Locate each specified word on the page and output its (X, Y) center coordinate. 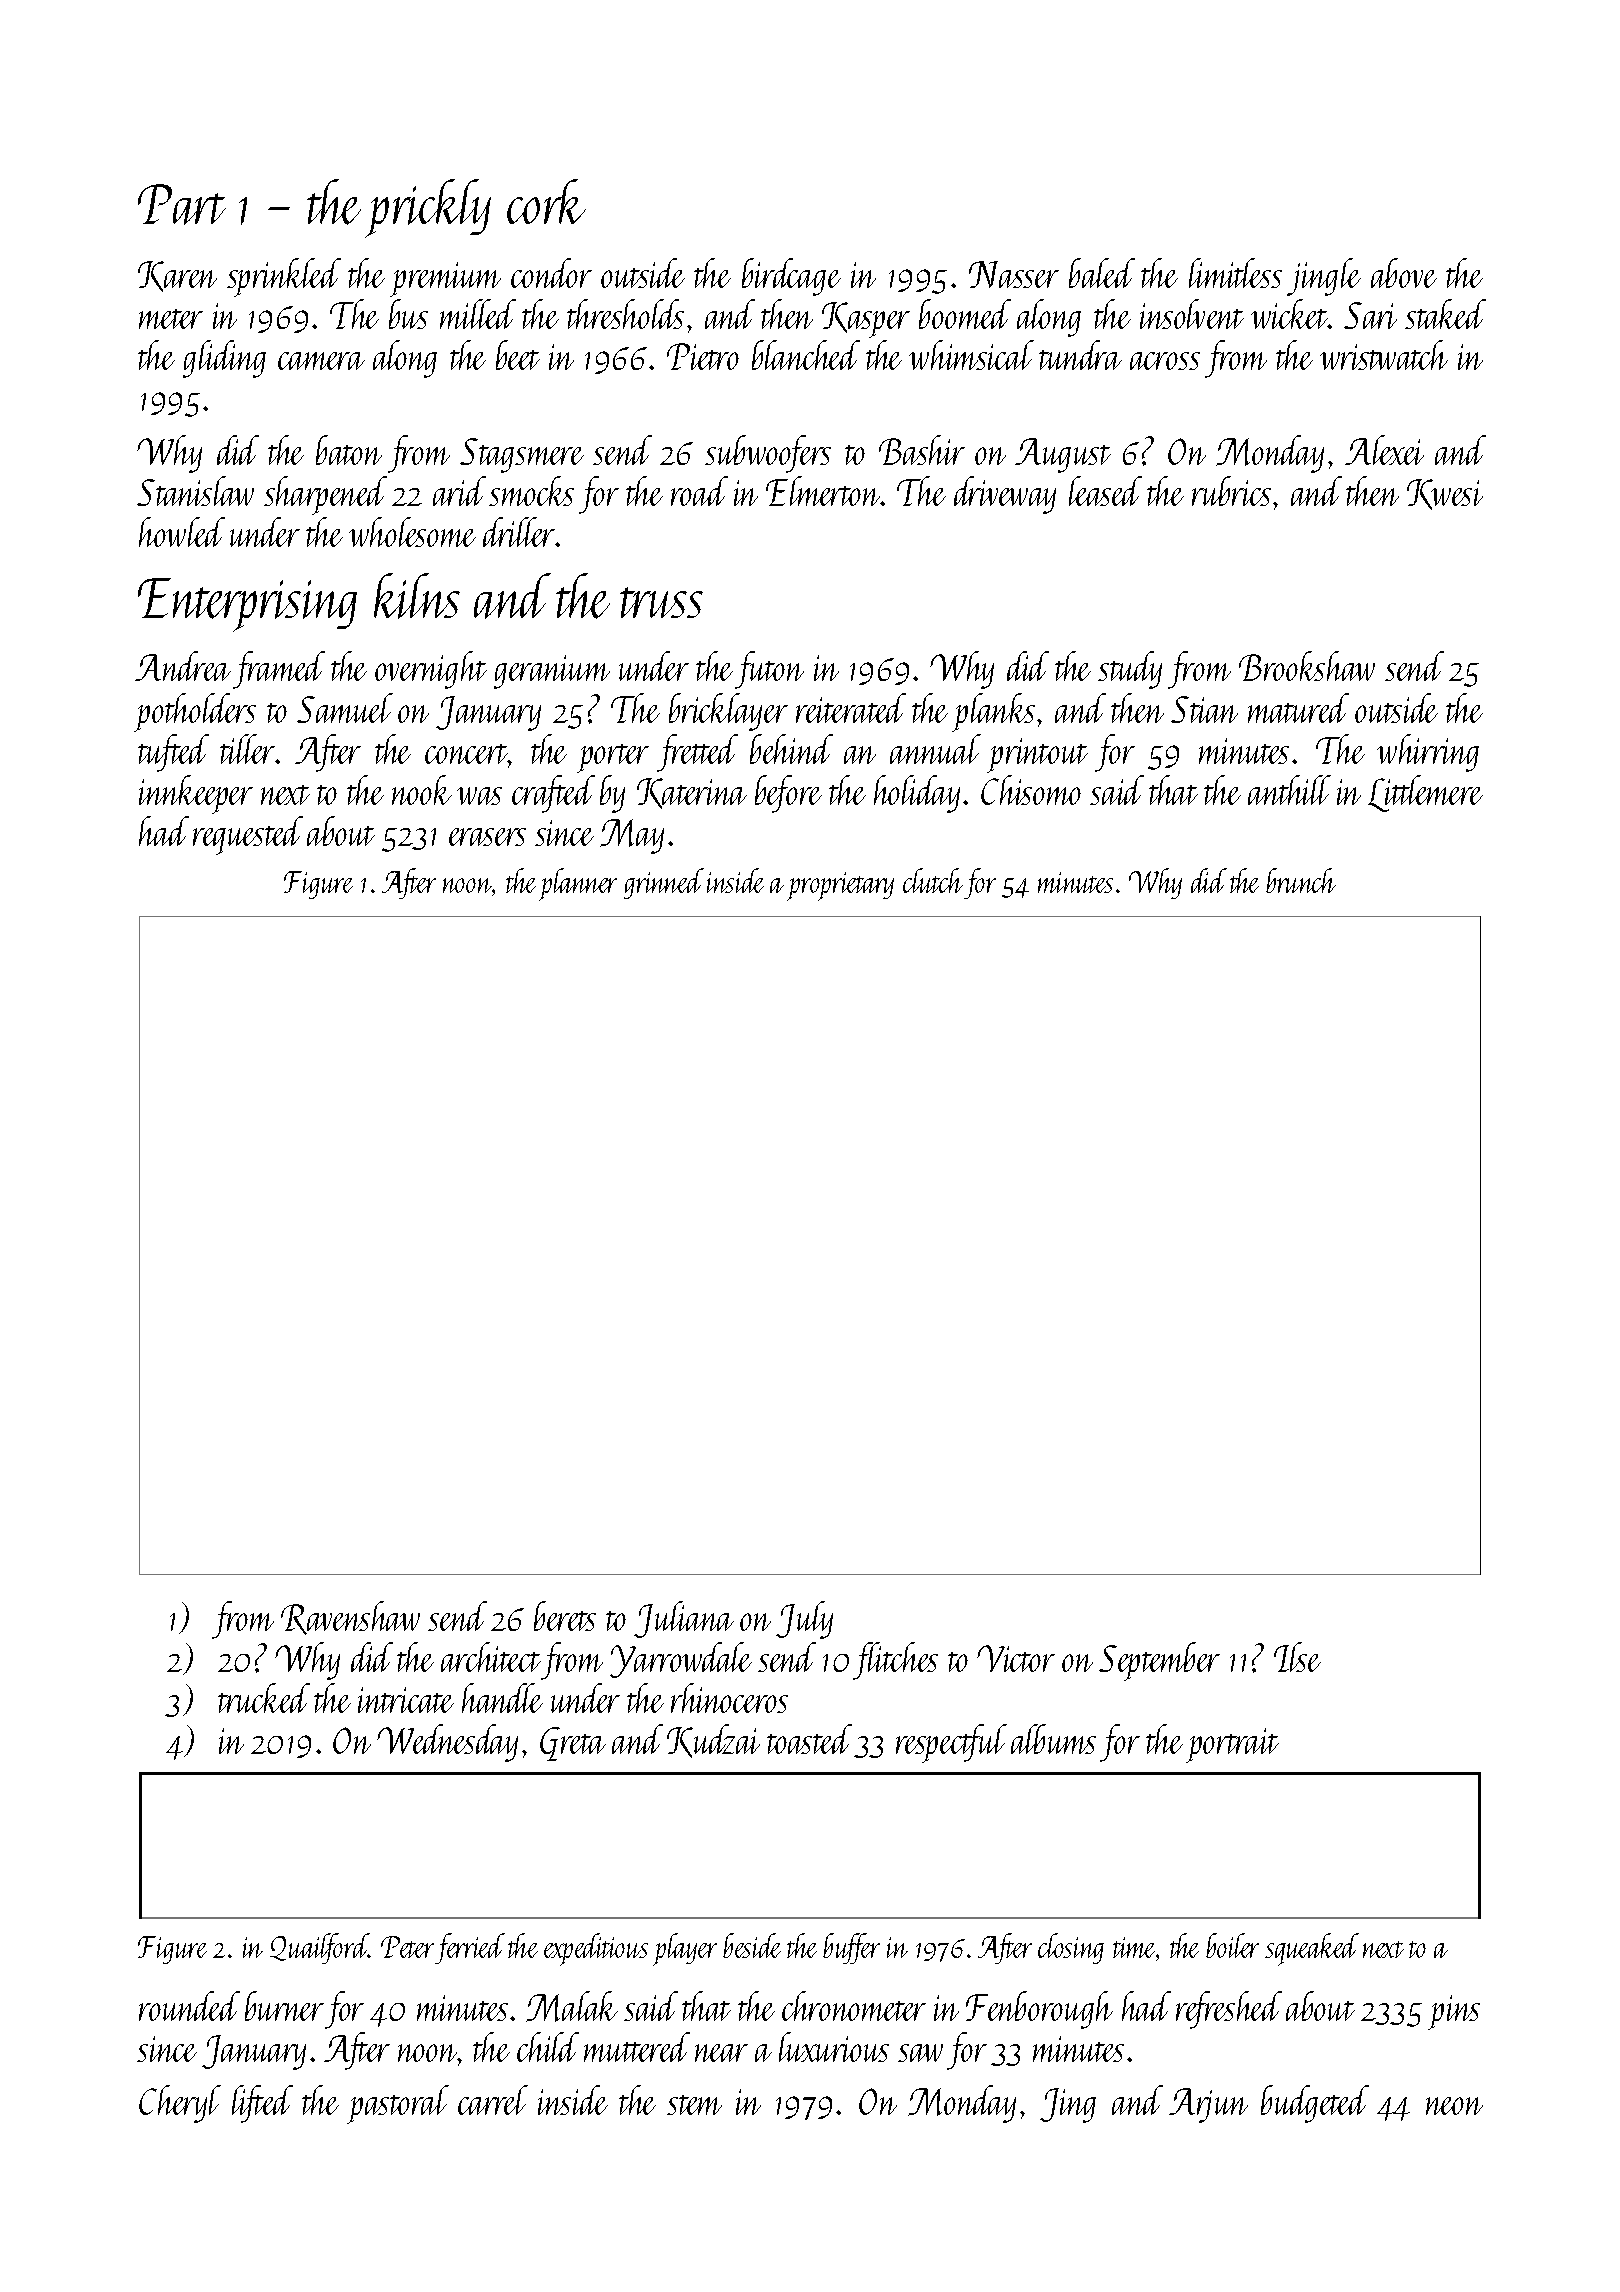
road (699, 491)
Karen (177, 276)
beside (752, 1945)
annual (935, 749)
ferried (470, 1948)
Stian (1204, 709)
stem (694, 2105)
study (1130, 670)
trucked (264, 1698)
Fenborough (1039, 2010)
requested (248, 835)
